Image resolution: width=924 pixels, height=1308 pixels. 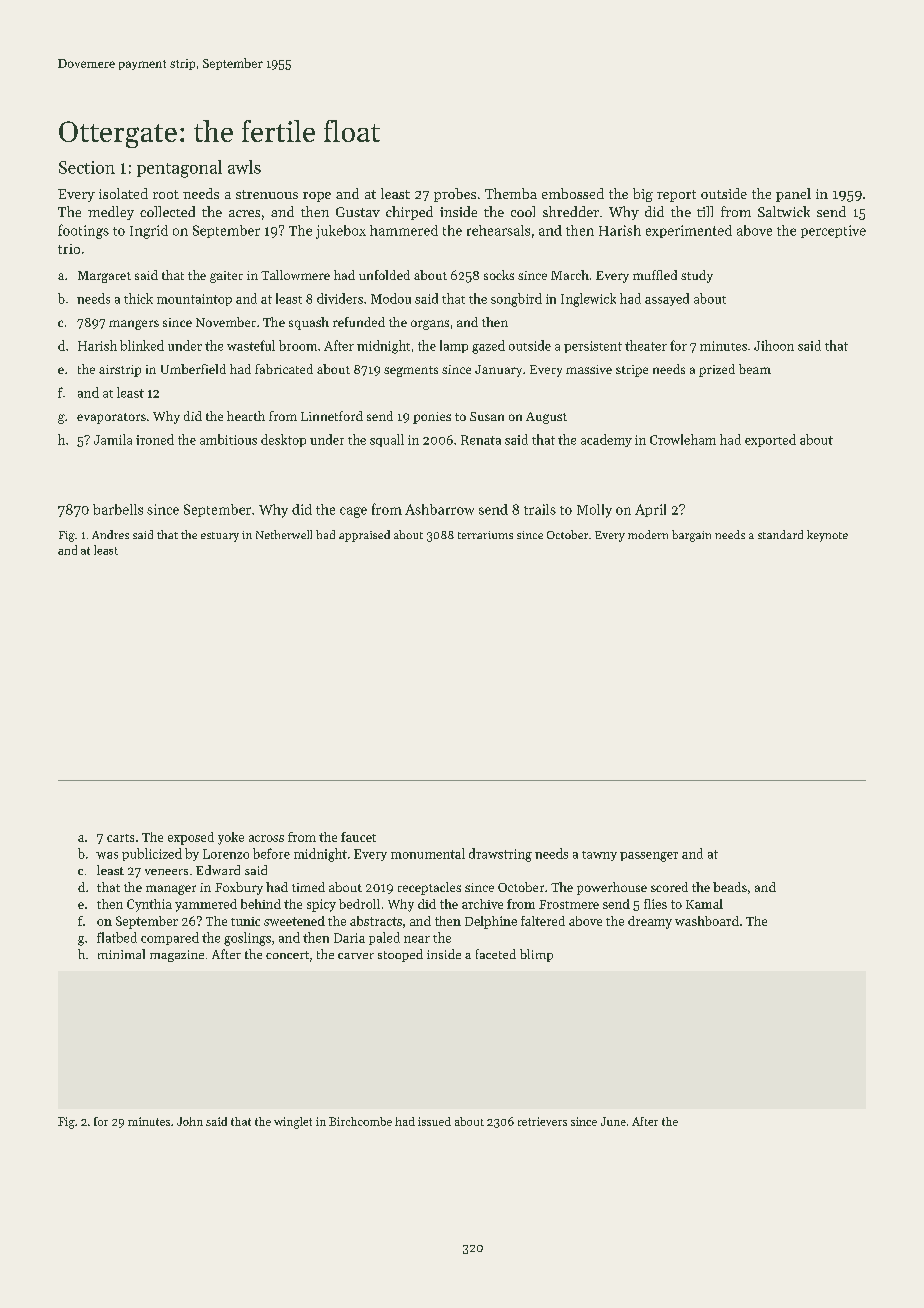 What do you see at coordinates (573, 193) in the page?
I see `embossed` at bounding box center [573, 193].
